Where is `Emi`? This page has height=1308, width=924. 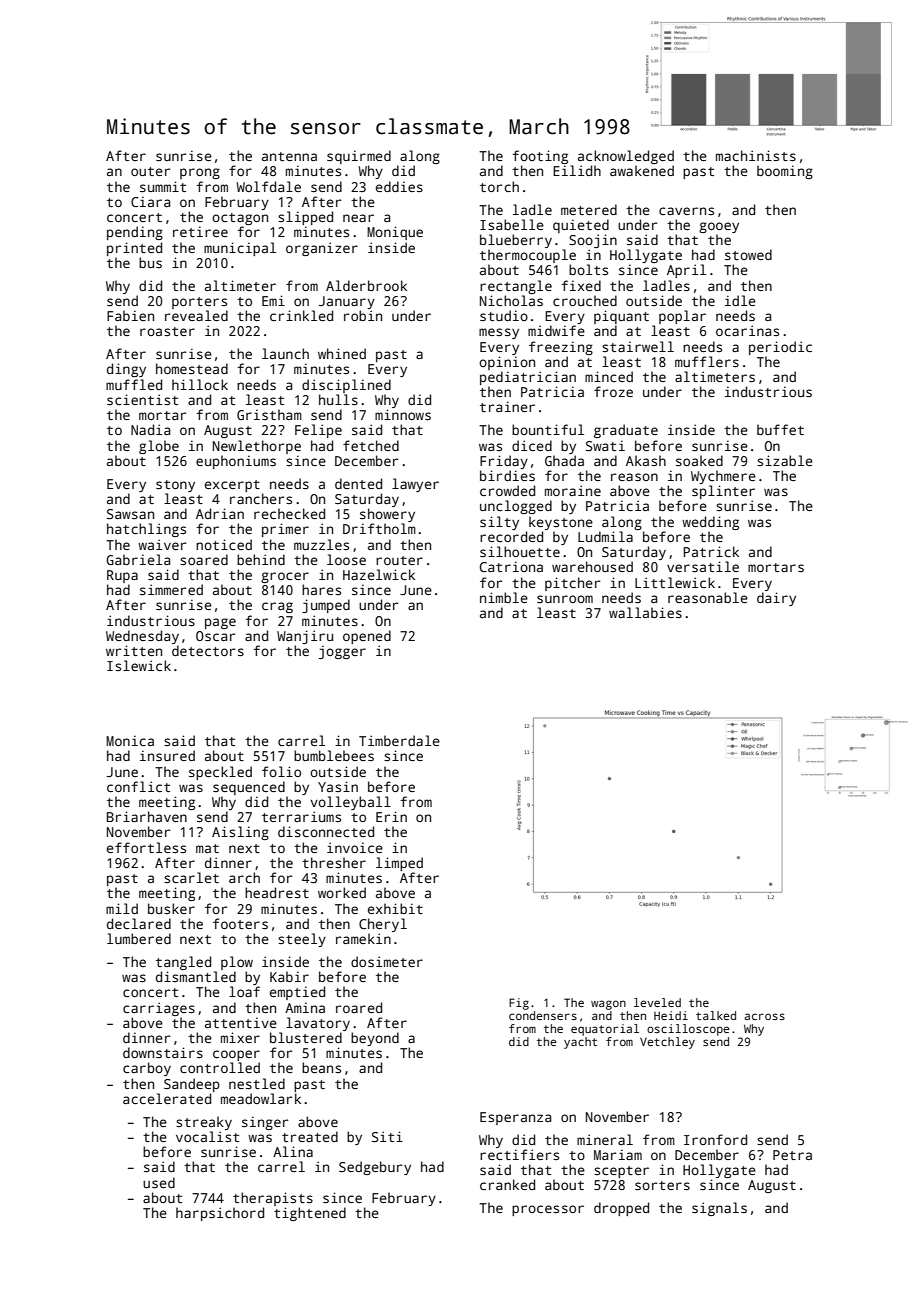
Emi is located at coordinates (273, 300).
